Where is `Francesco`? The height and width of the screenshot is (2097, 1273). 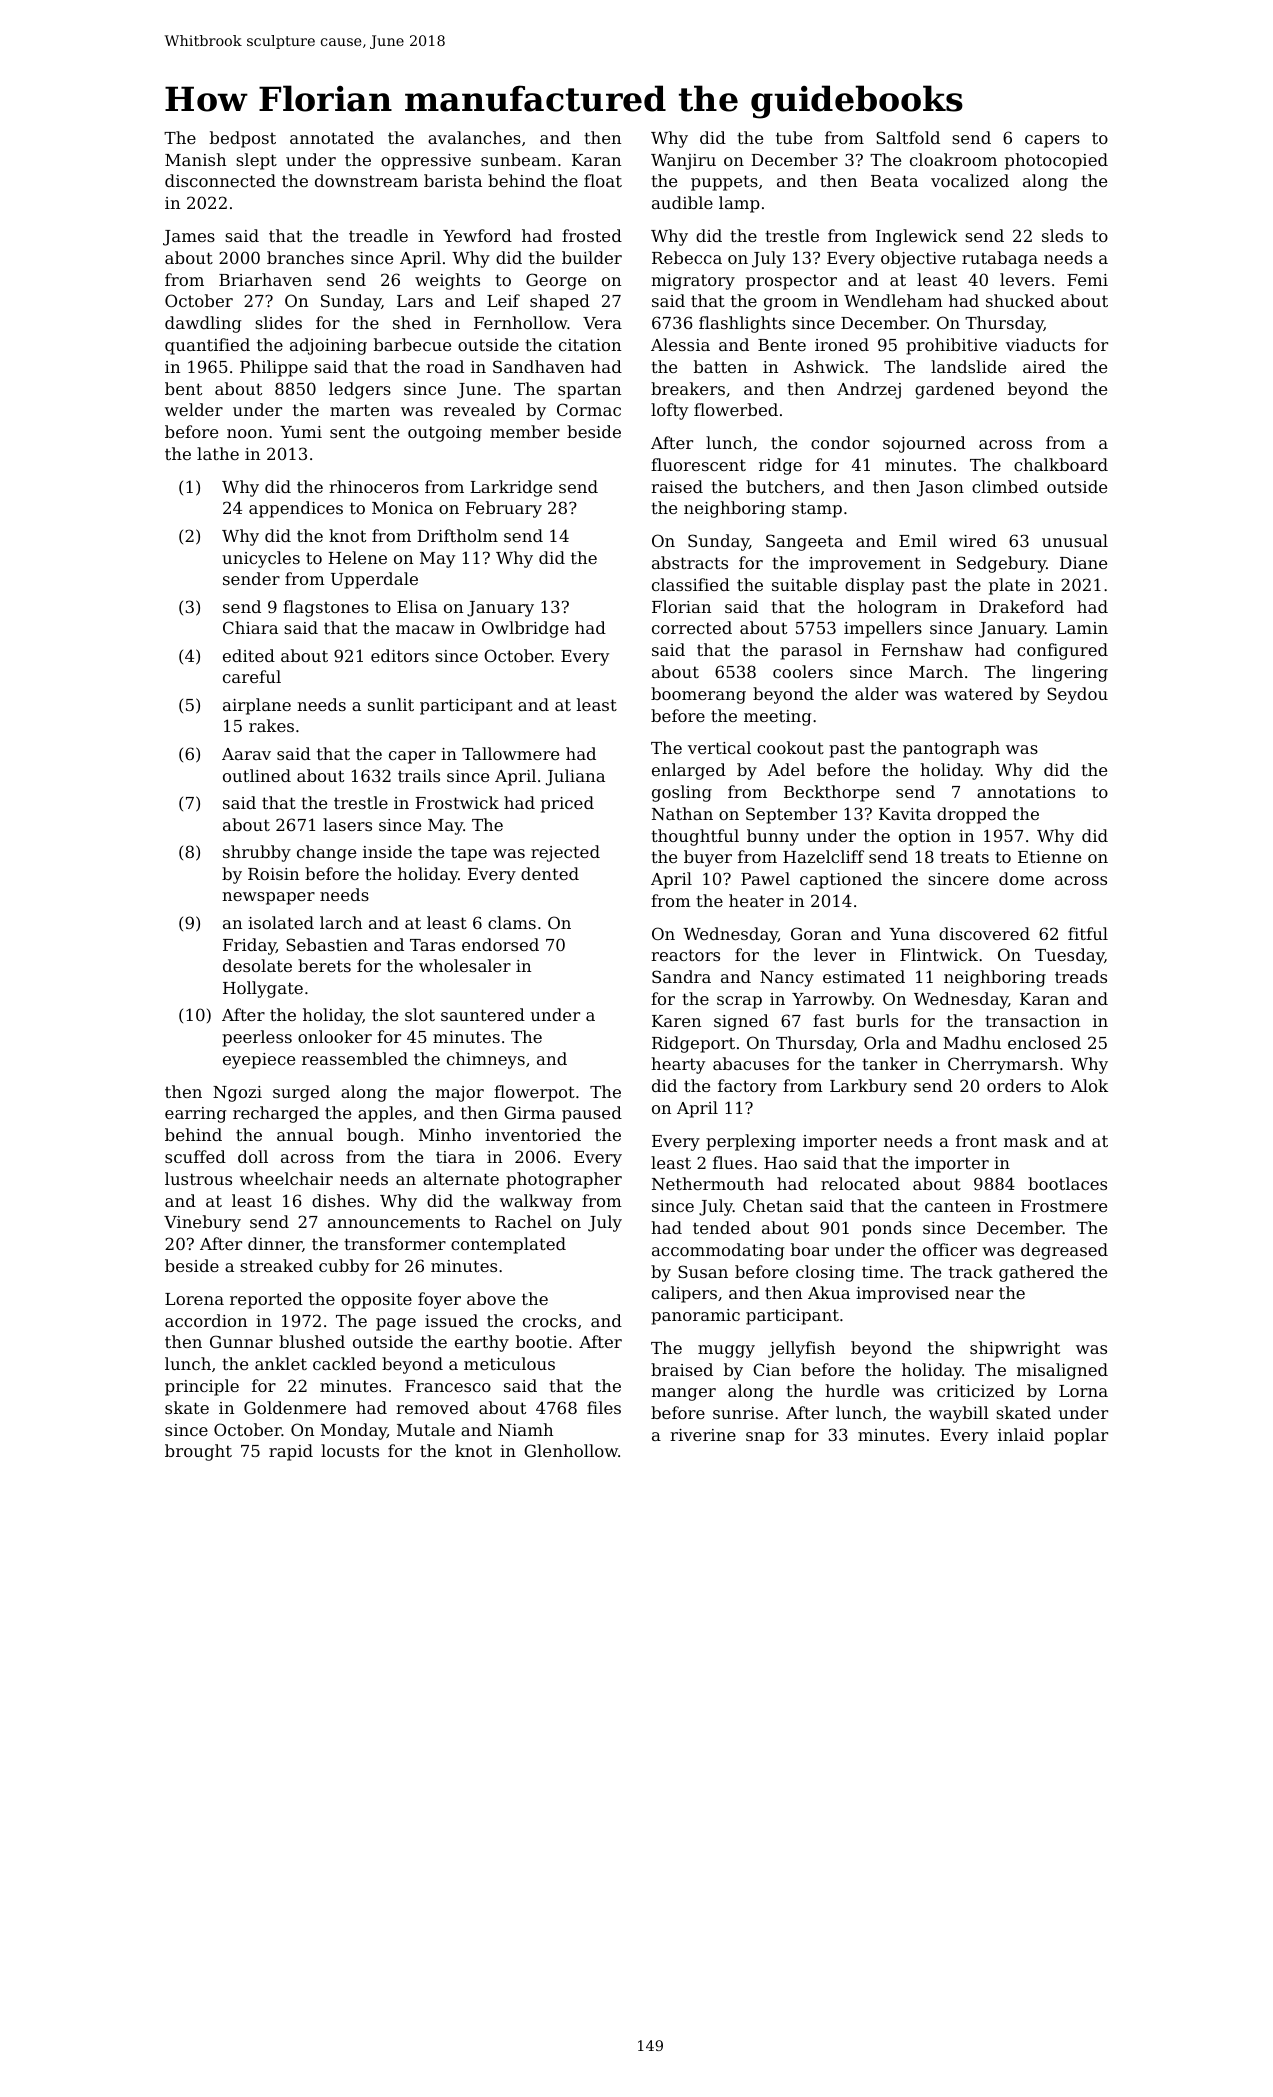
Francesco is located at coordinates (448, 1386).
